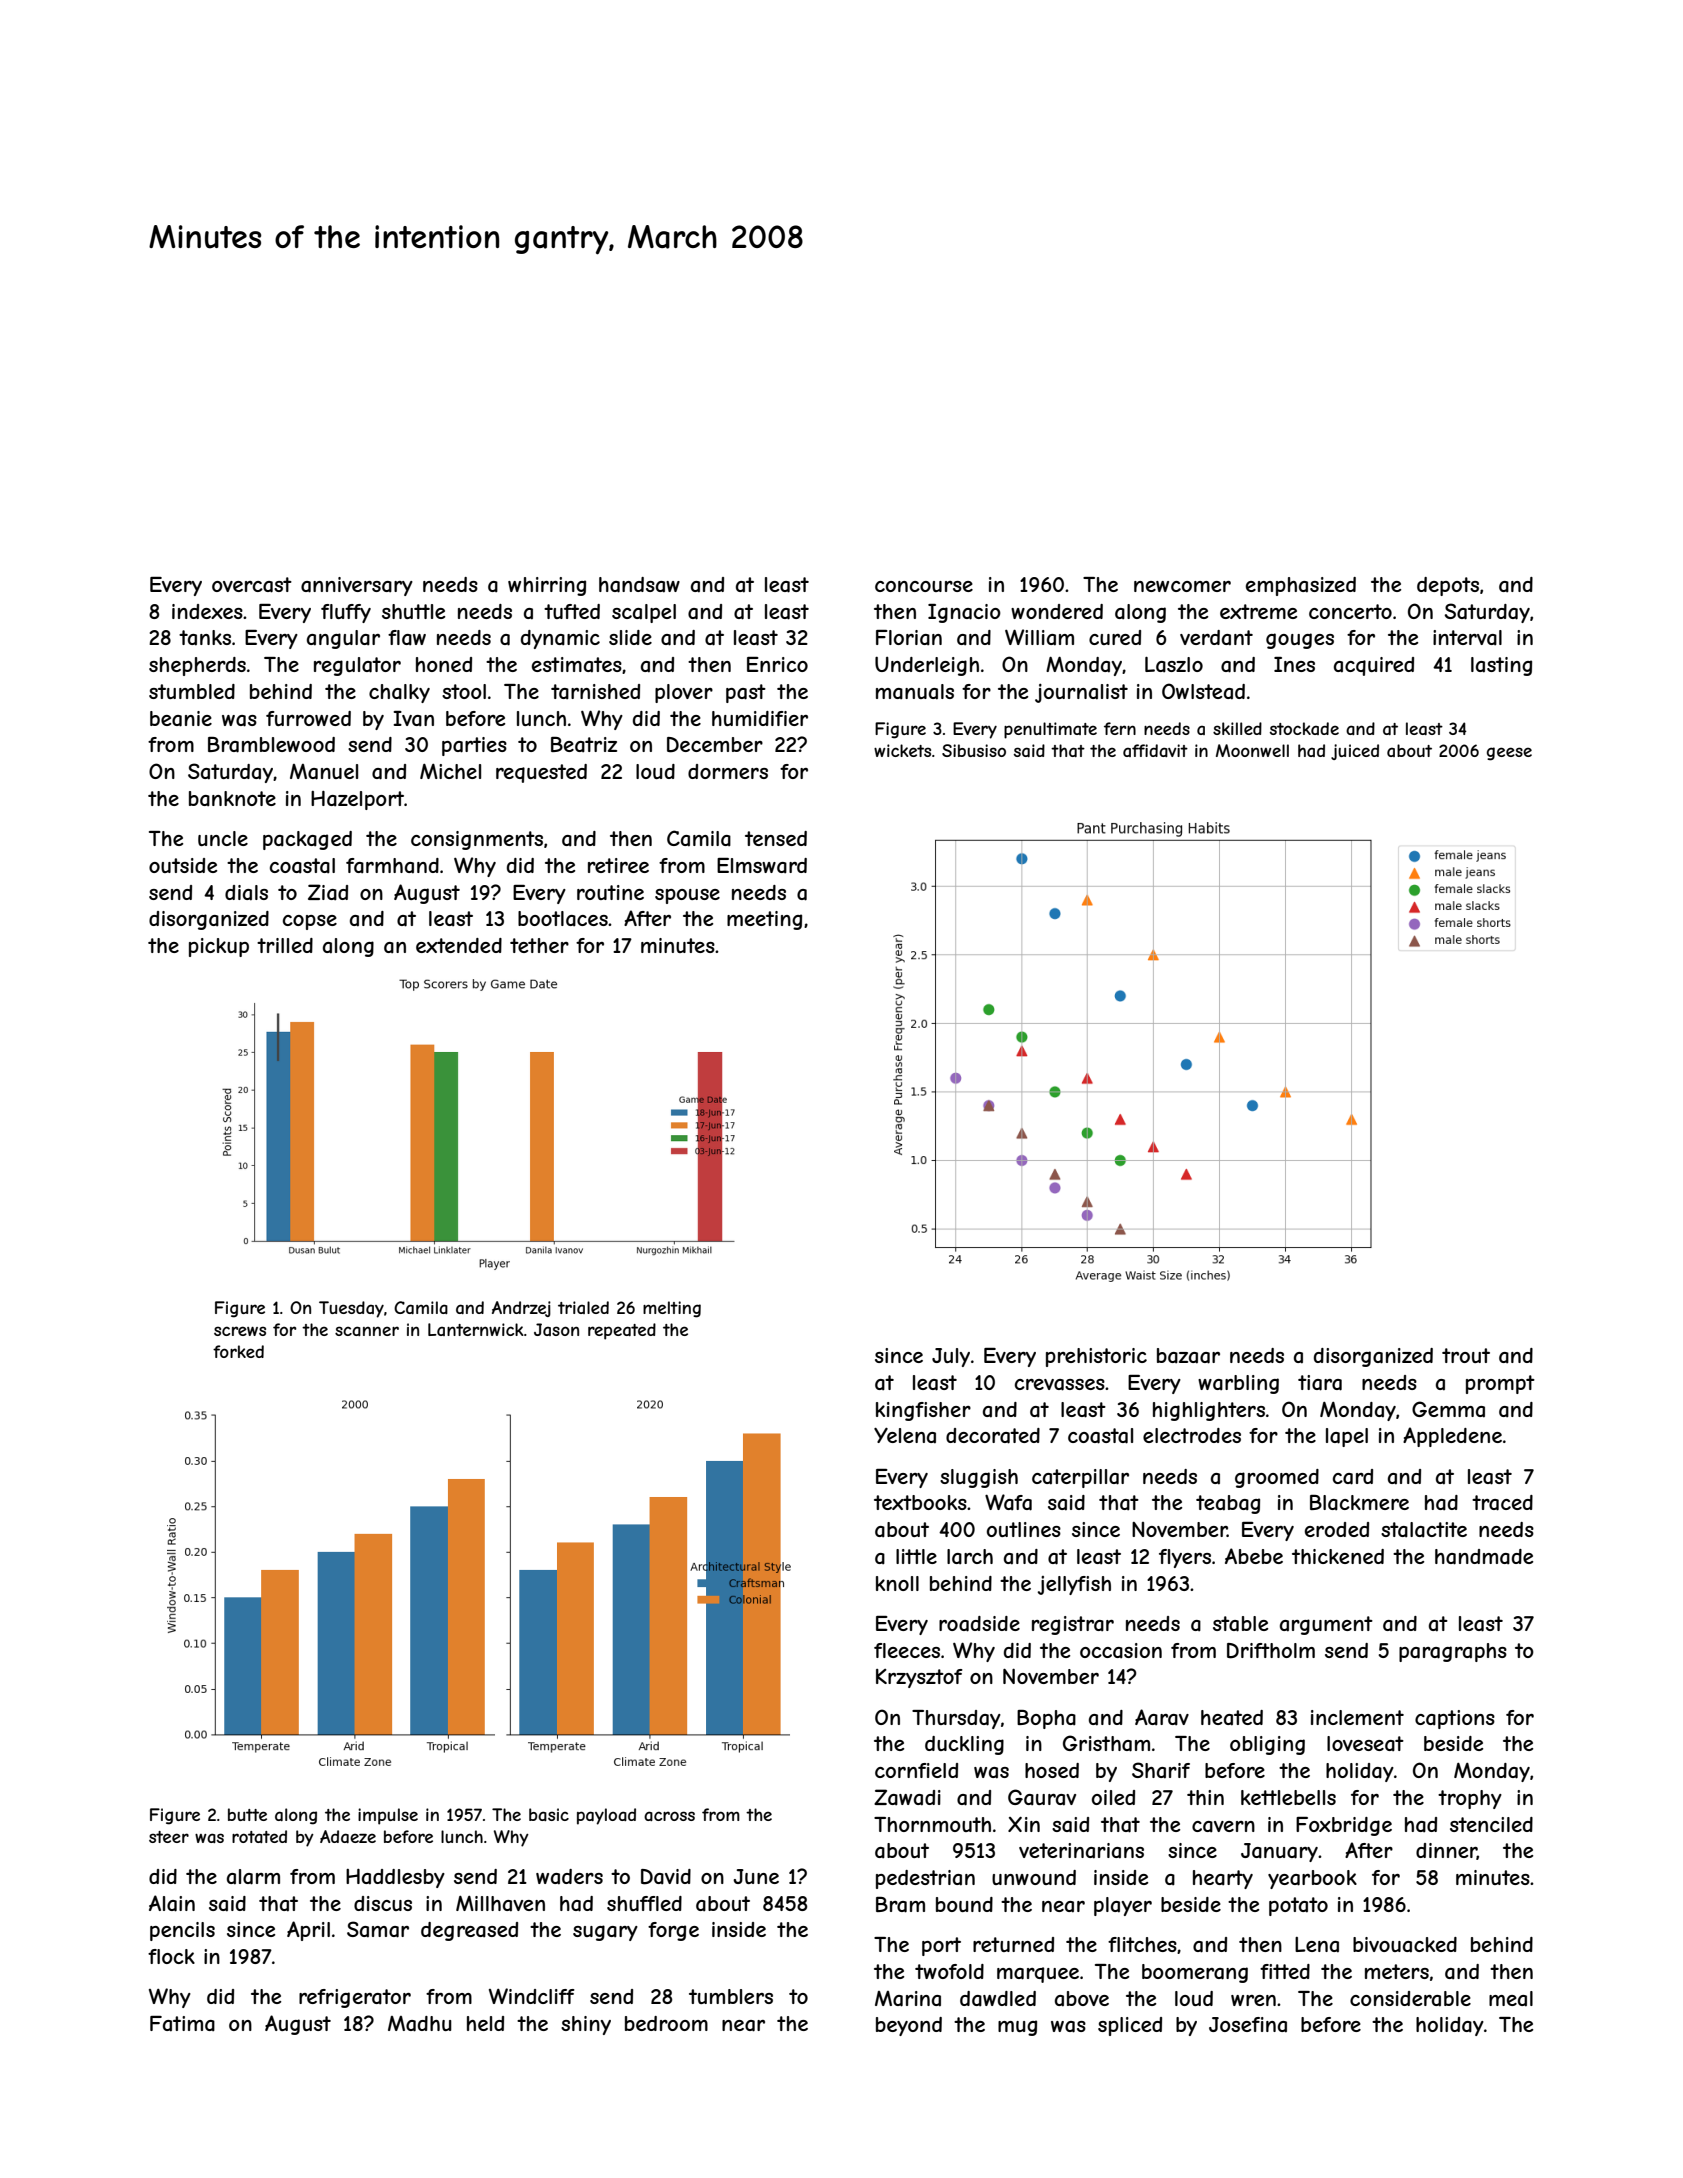  I want to click on geese, so click(1509, 754).
